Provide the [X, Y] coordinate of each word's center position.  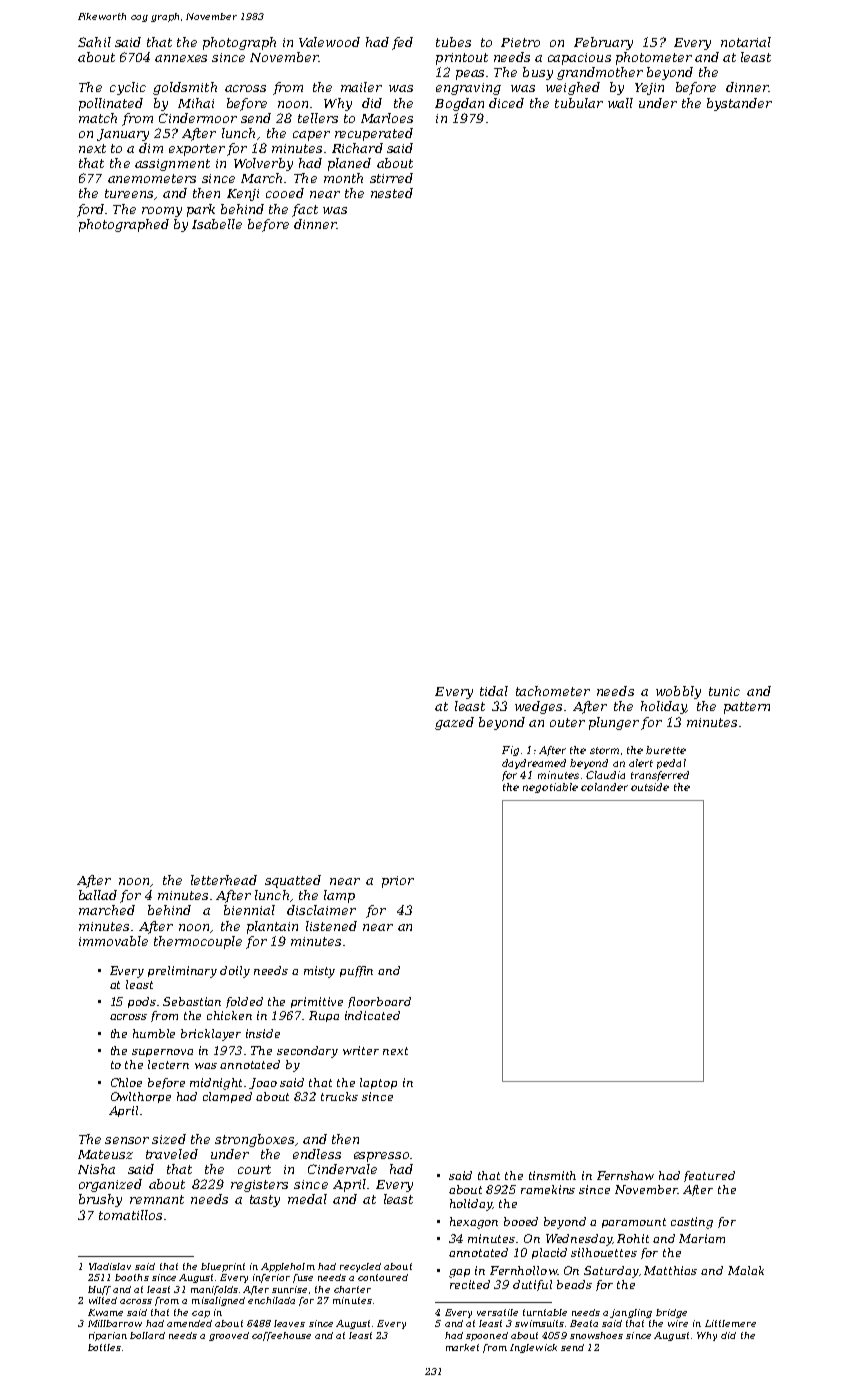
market [462, 1347]
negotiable [550, 788]
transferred [660, 776]
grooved [229, 1336]
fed [402, 43]
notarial [746, 42]
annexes [181, 58]
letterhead [224, 880]
